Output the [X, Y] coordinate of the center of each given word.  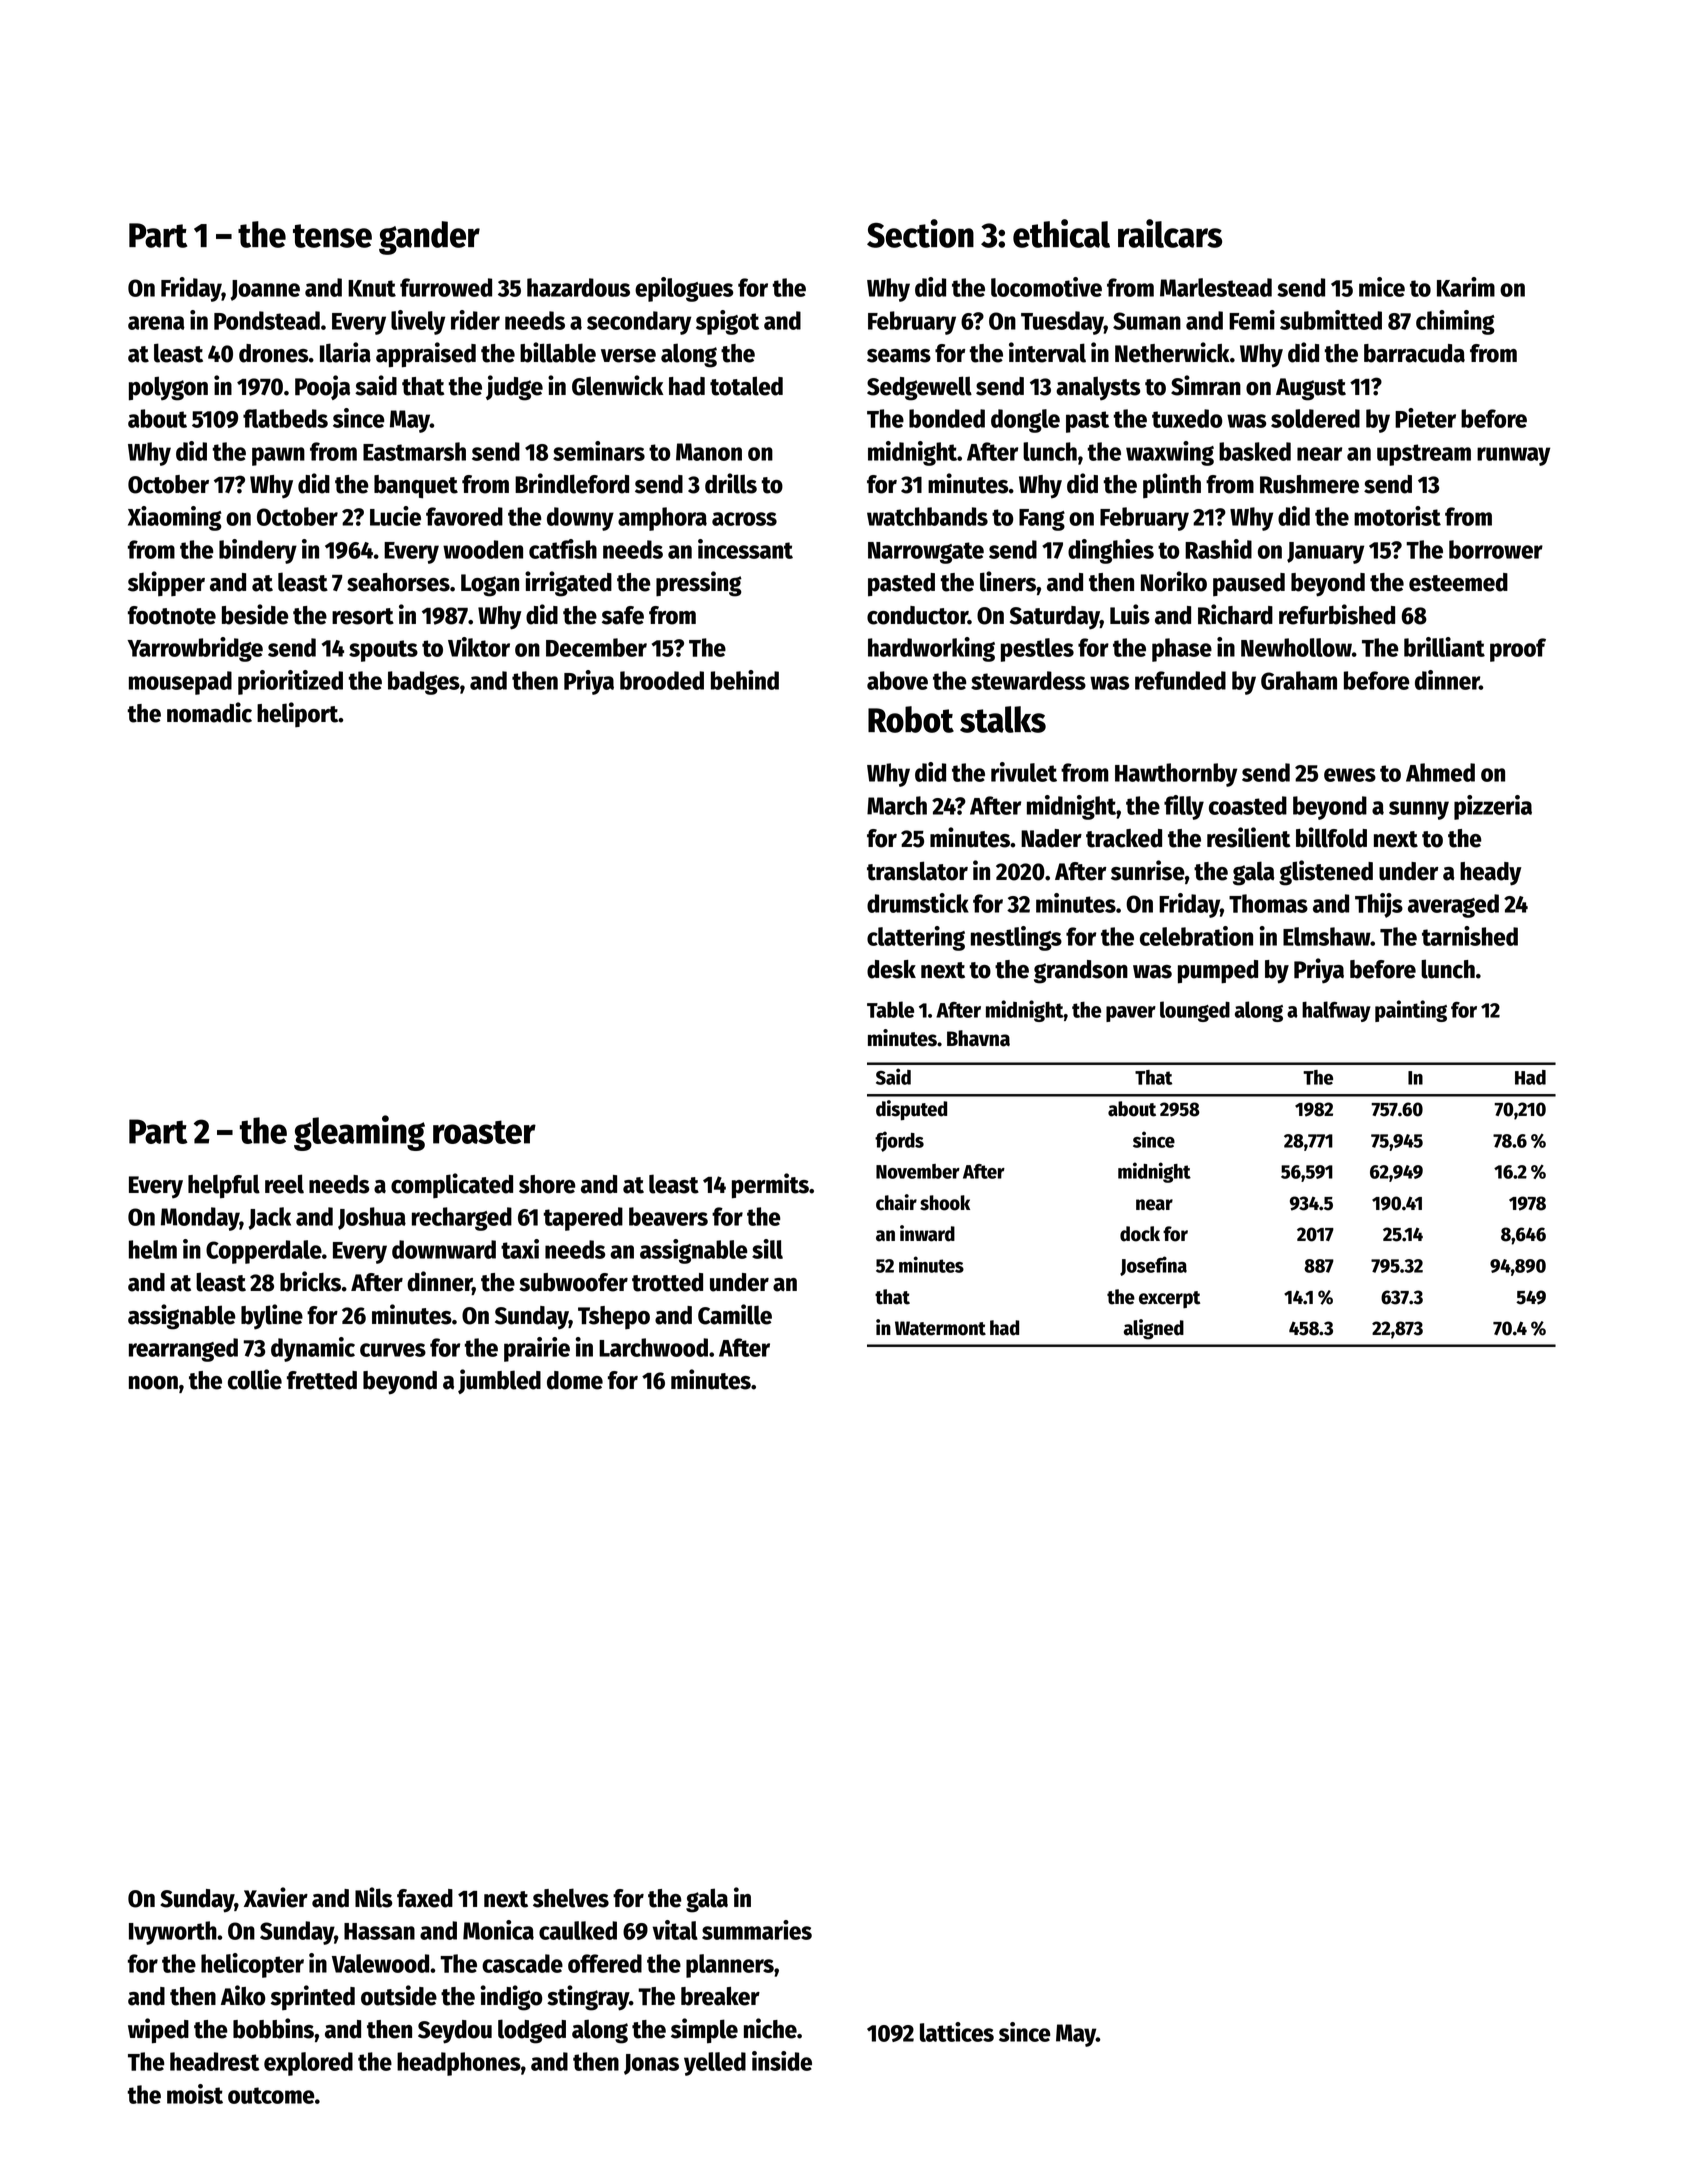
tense [332, 236]
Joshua [372, 1218]
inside [782, 2061]
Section [920, 233]
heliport [298, 715]
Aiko [243, 1995]
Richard [1235, 614]
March [897, 805]
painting [1411, 1011]
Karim [1466, 287]
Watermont [940, 1328]
